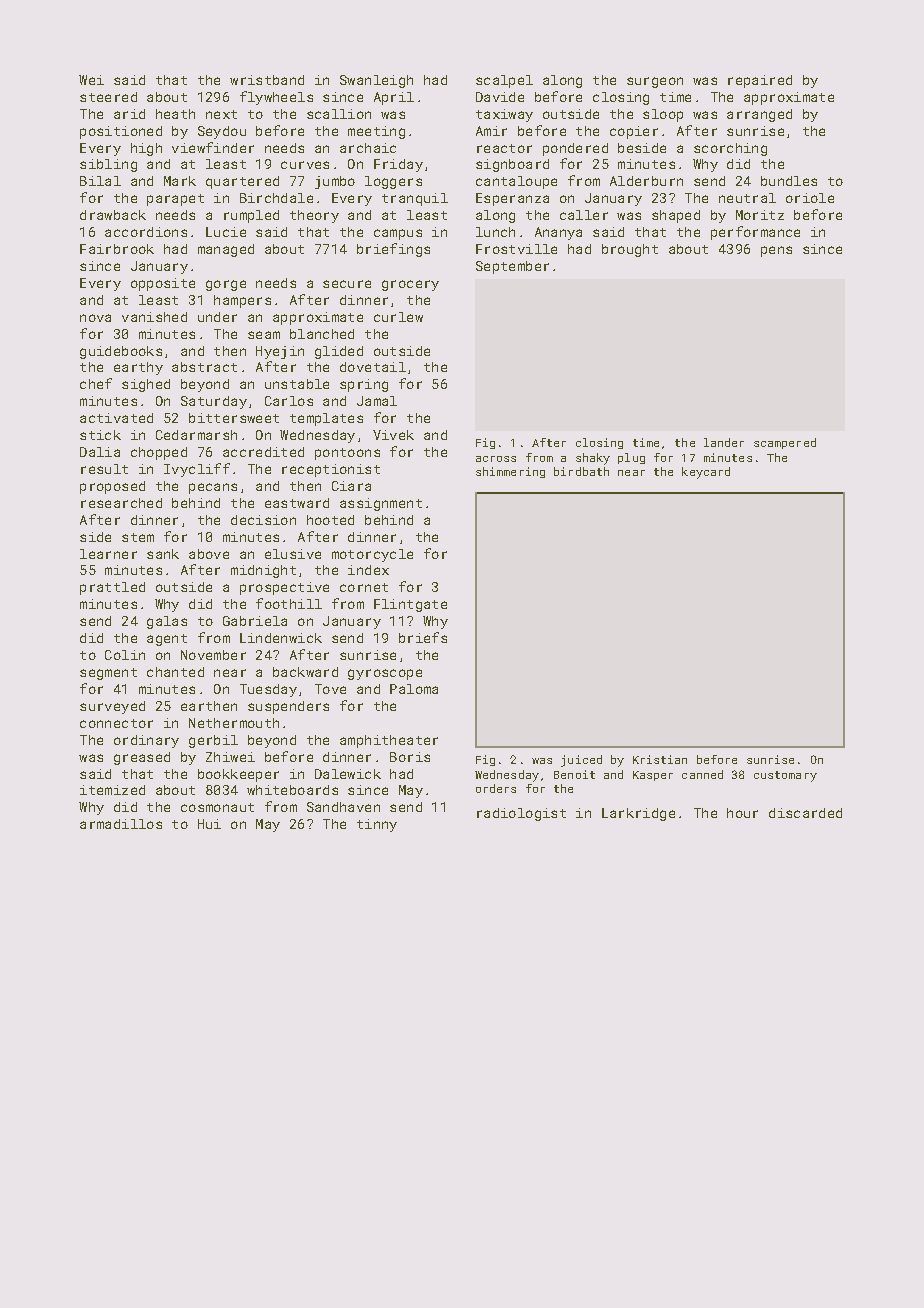 Image resolution: width=924 pixels, height=1308 pixels. I want to click on keycard, so click(706, 473).
